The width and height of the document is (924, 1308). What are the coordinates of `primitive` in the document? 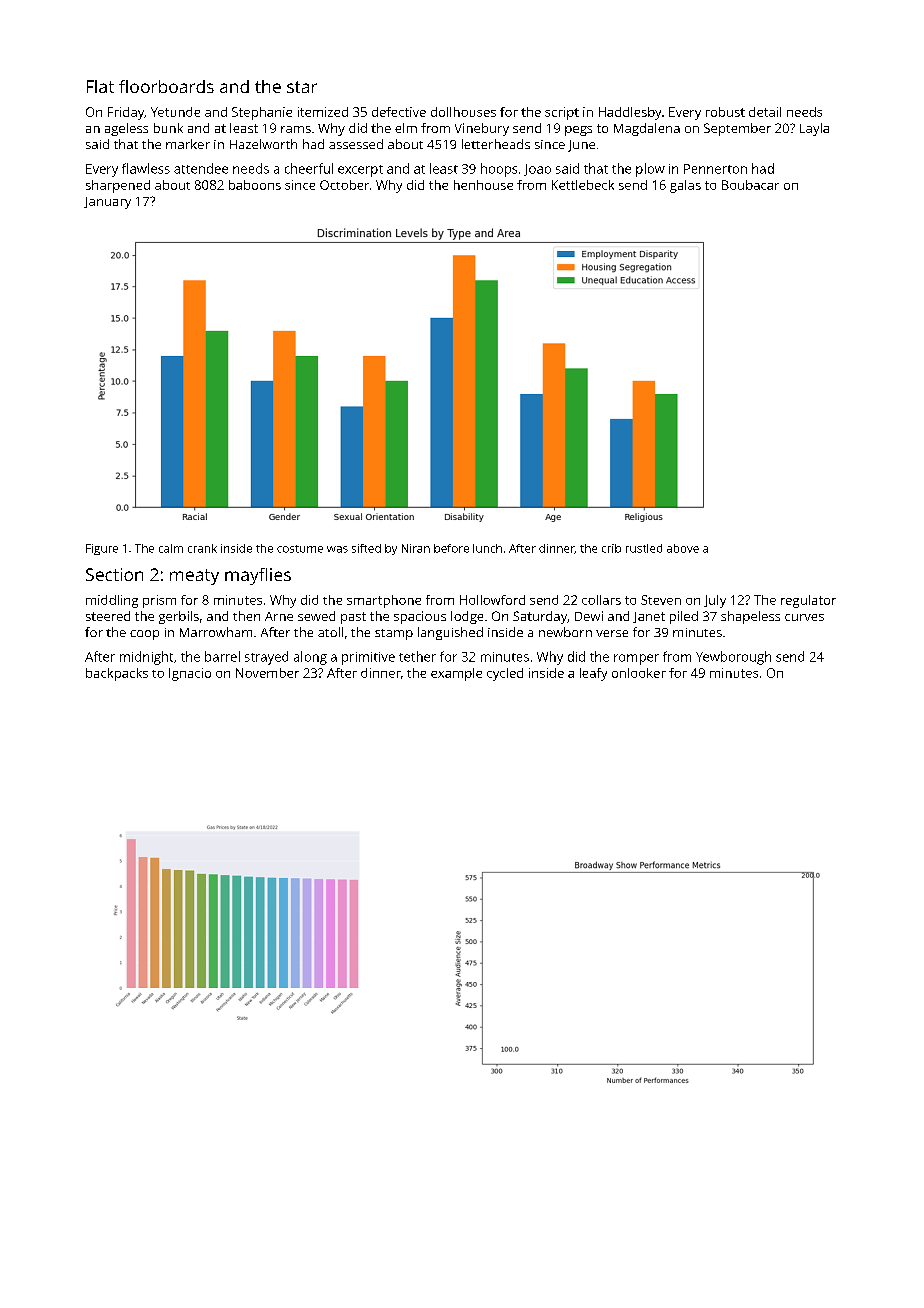 It's located at (368, 658).
